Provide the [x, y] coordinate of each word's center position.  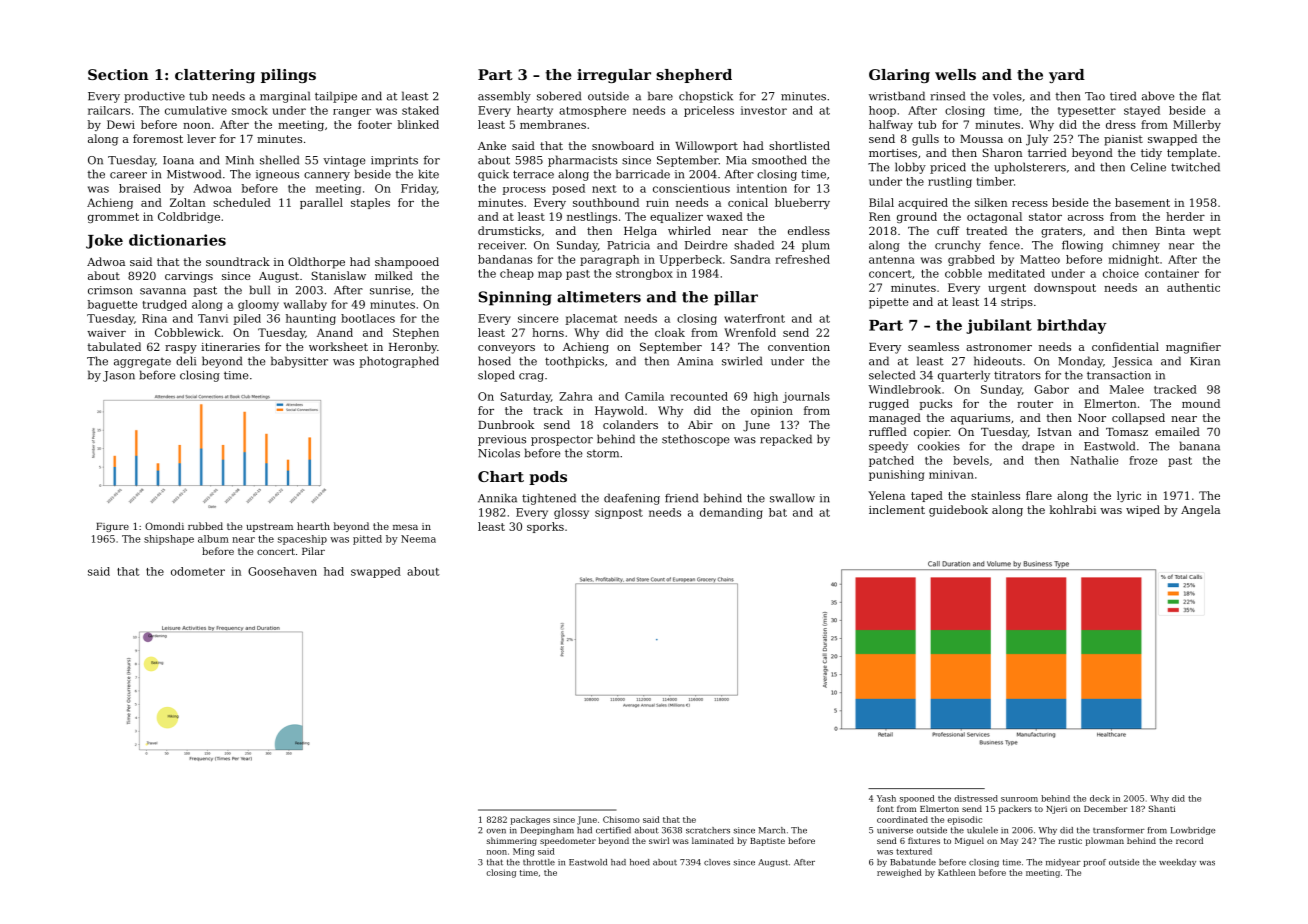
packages [530, 820]
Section [118, 74]
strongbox [644, 274]
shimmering [512, 841]
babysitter [299, 362]
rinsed [947, 96]
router [1035, 404]
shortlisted [799, 145]
